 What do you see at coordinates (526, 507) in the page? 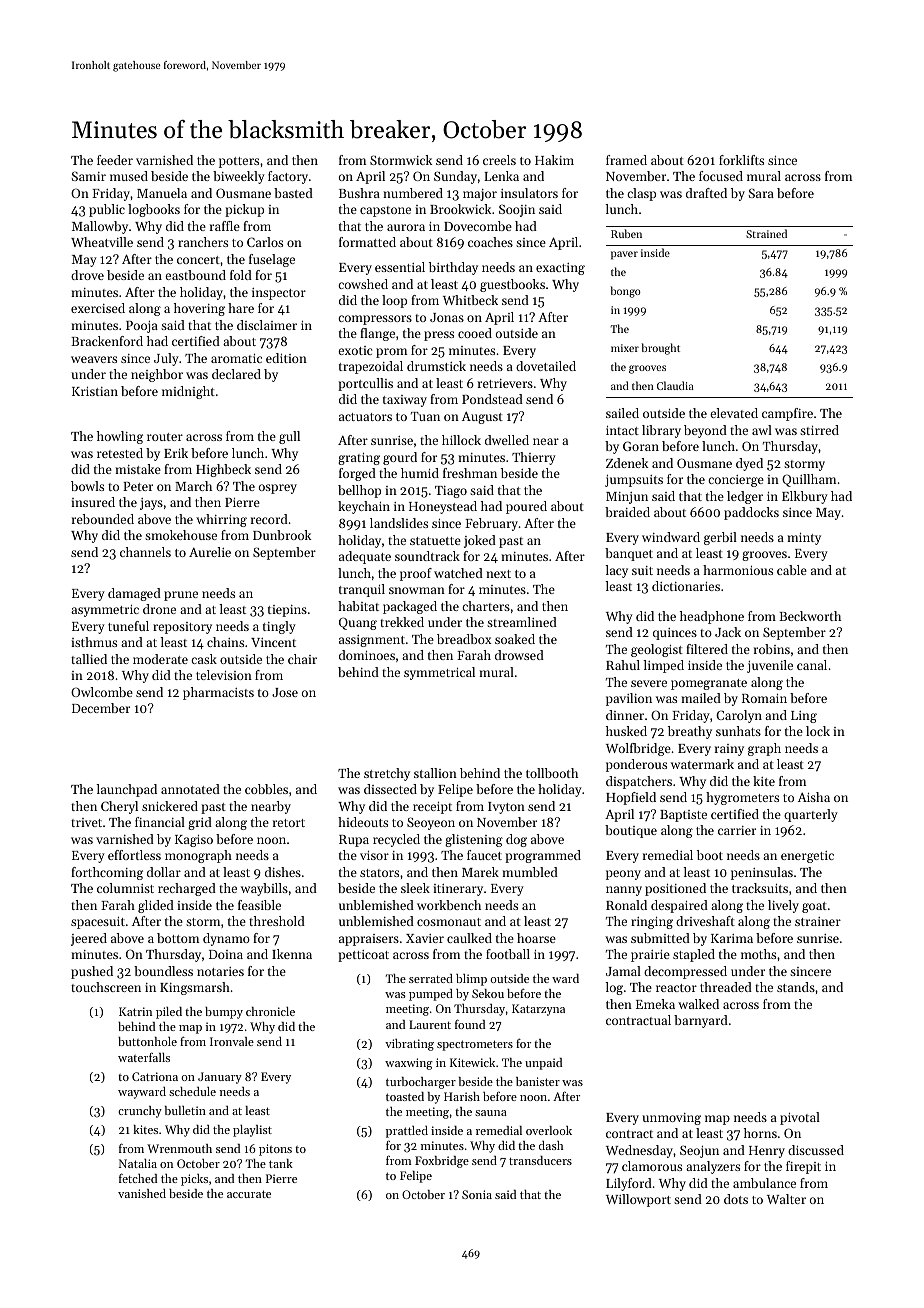
I see `poured` at bounding box center [526, 507].
